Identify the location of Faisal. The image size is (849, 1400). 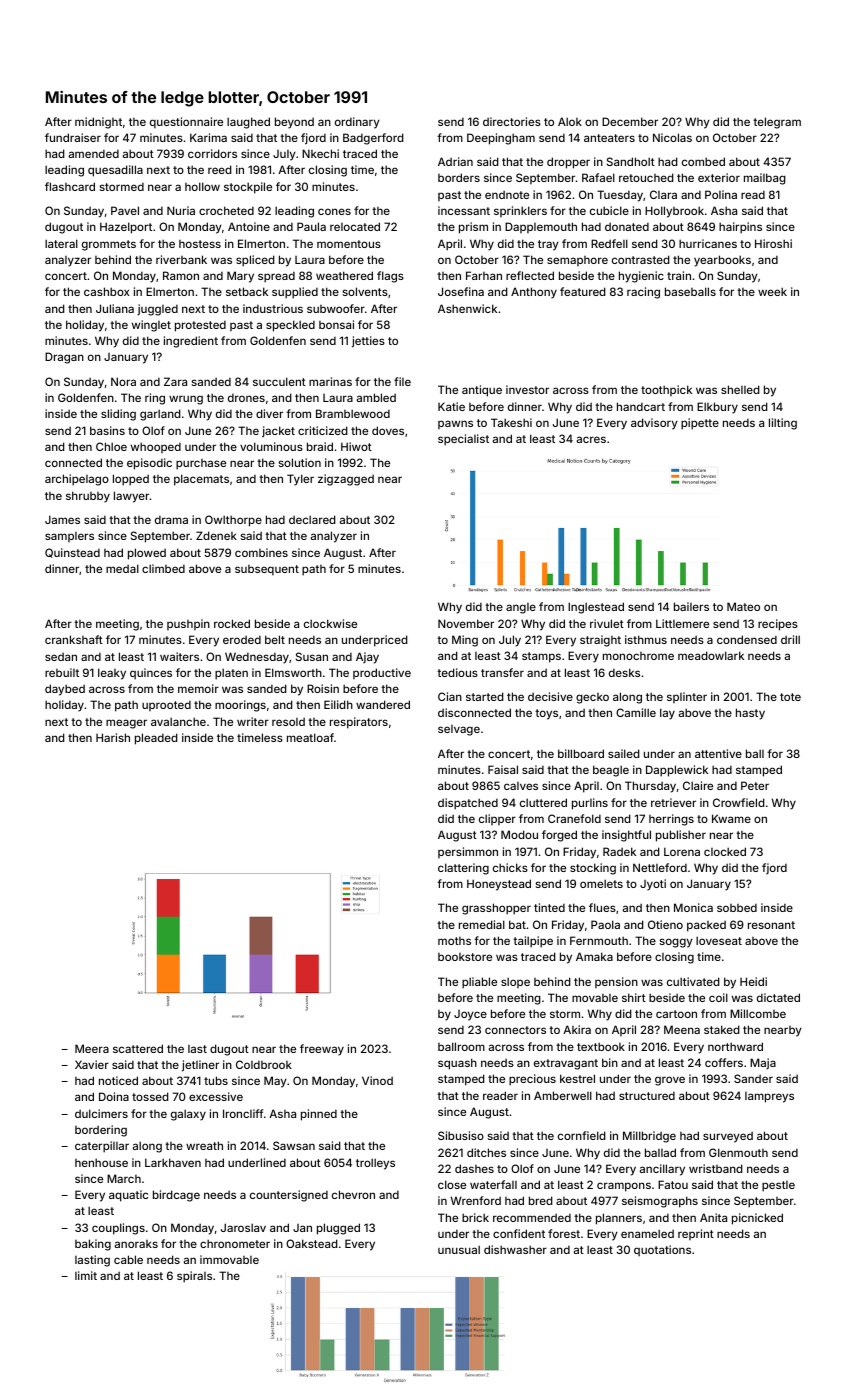
(503, 769).
